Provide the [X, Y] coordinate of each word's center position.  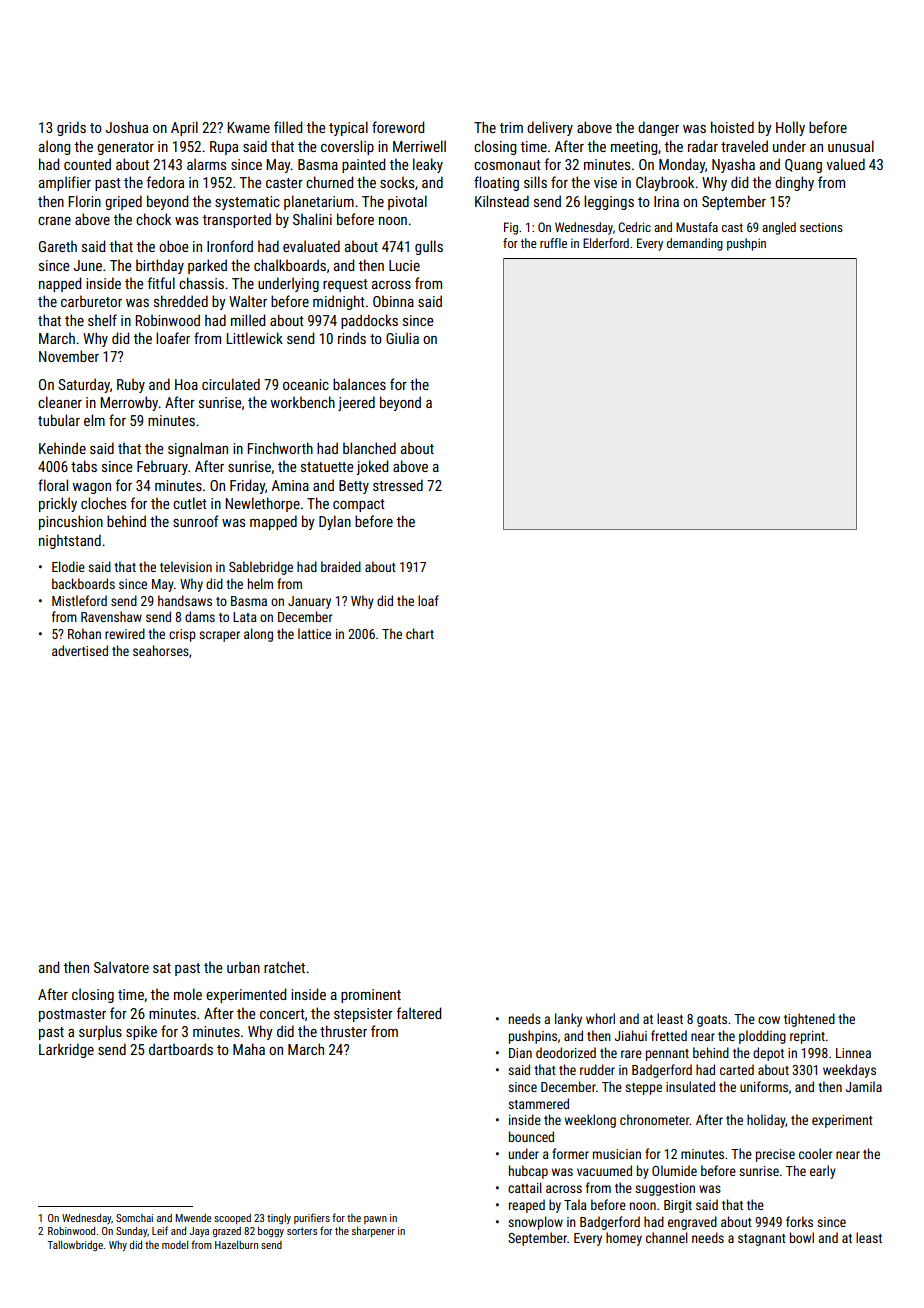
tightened [809, 1020]
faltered [419, 1013]
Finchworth [280, 448]
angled [779, 228]
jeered [356, 403]
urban [243, 967]
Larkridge [66, 1050]
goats [712, 1021]
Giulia [402, 338]
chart [420, 633]
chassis [201, 283]
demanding [695, 244]
